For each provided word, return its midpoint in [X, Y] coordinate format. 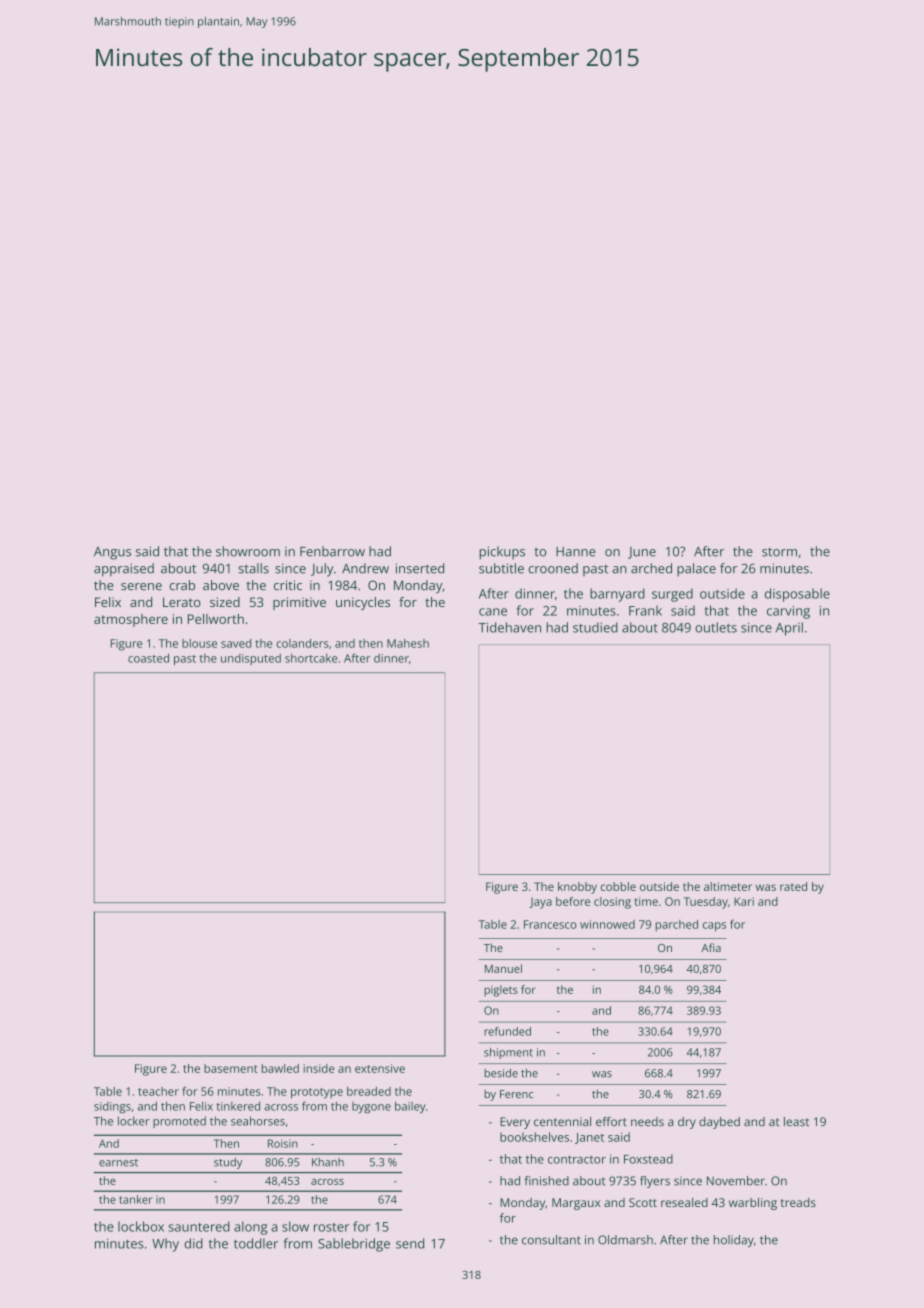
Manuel [503, 968]
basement [231, 1068]
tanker [135, 1199]
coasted [148, 658]
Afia [711, 947]
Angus [112, 553]
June [642, 553]
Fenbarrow [332, 551]
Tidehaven [510, 627]
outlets [716, 627]
